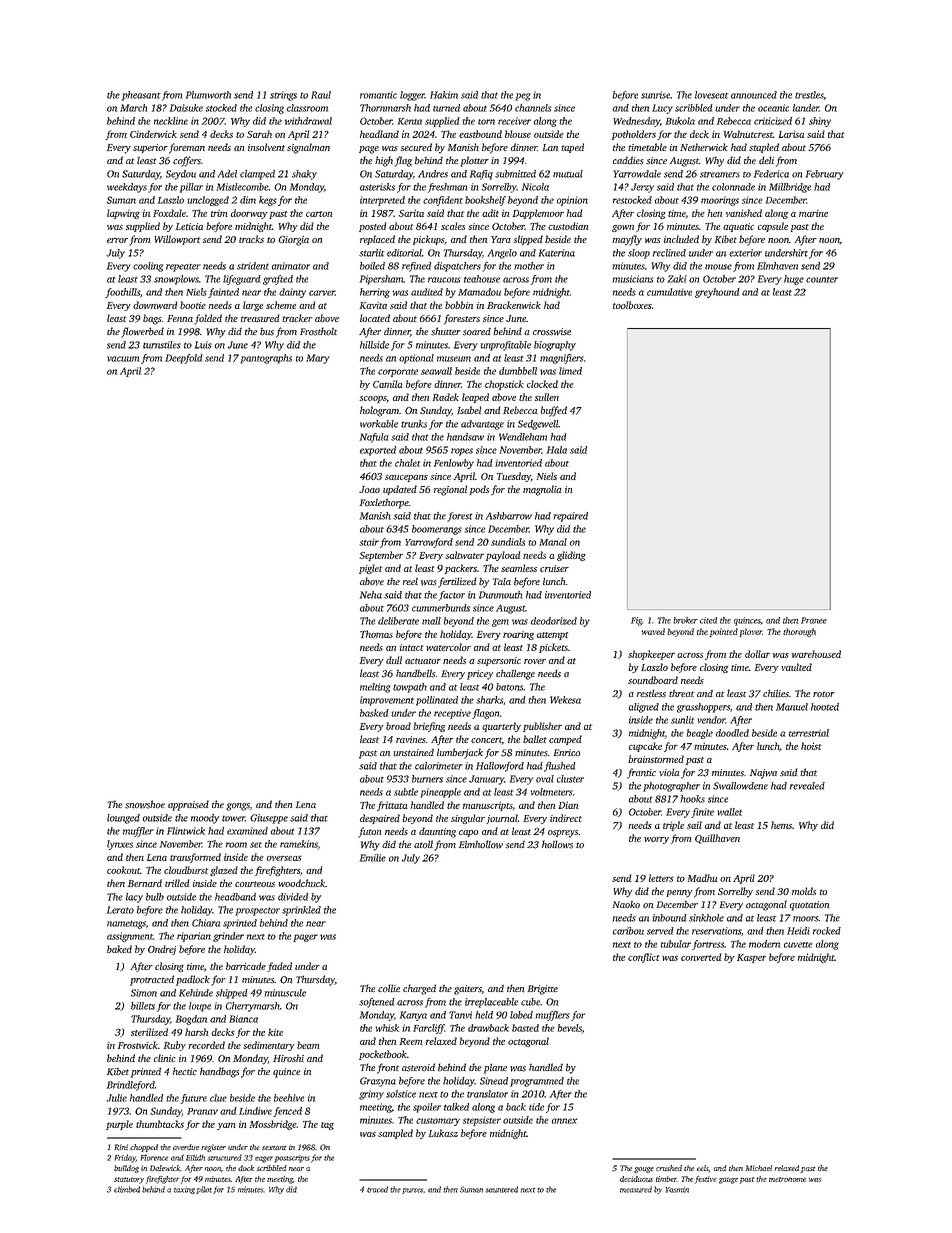 Image resolution: width=952 pixels, height=1233 pixels. I want to click on stapled, so click(764, 148).
